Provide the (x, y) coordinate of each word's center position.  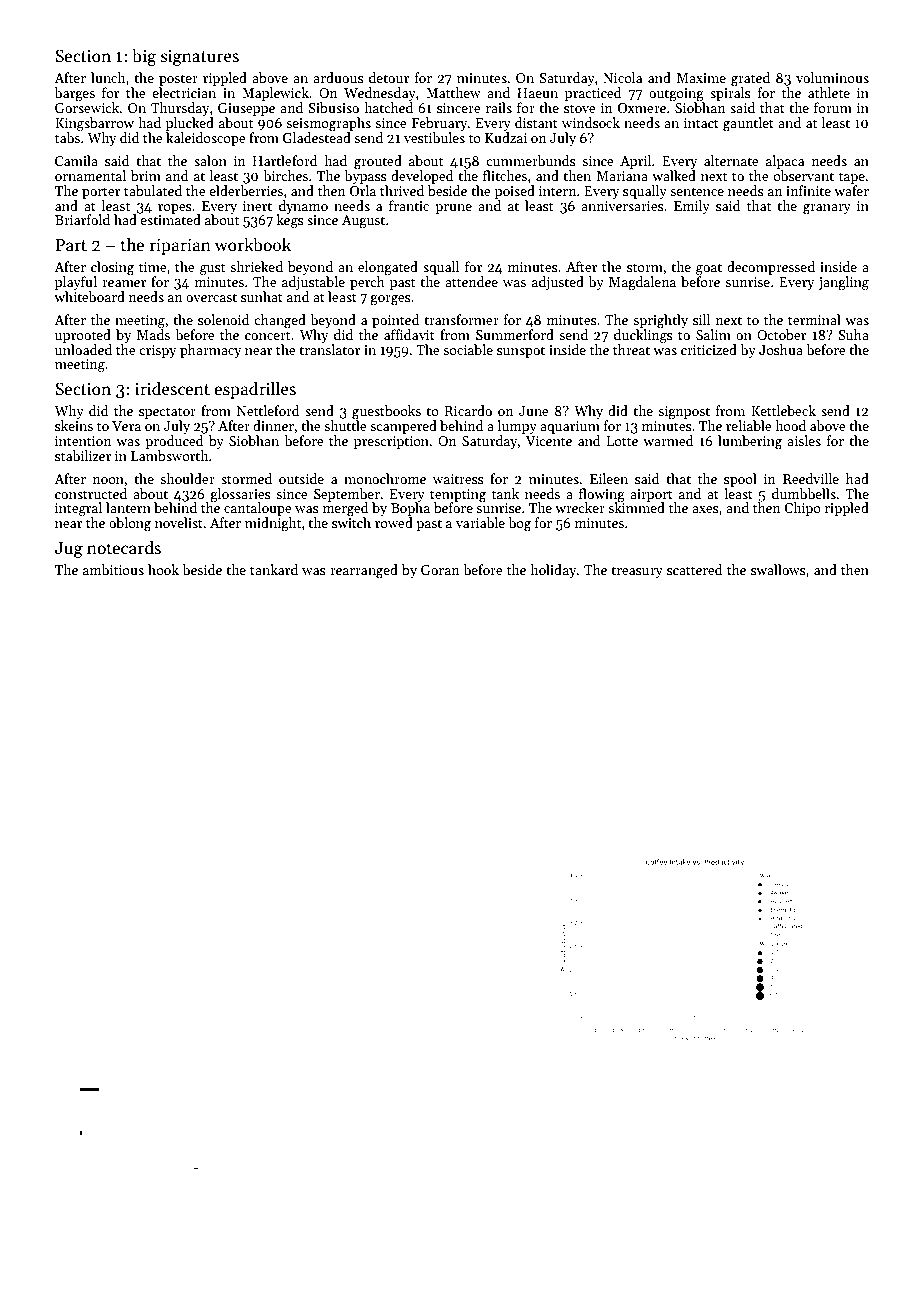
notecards (124, 547)
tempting (458, 495)
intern (558, 191)
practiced (593, 94)
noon (108, 480)
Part (71, 245)
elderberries (246, 190)
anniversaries (622, 206)
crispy (157, 351)
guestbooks (386, 412)
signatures (200, 57)
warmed (668, 440)
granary (827, 209)
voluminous (832, 77)
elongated (388, 268)
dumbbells (804, 493)
